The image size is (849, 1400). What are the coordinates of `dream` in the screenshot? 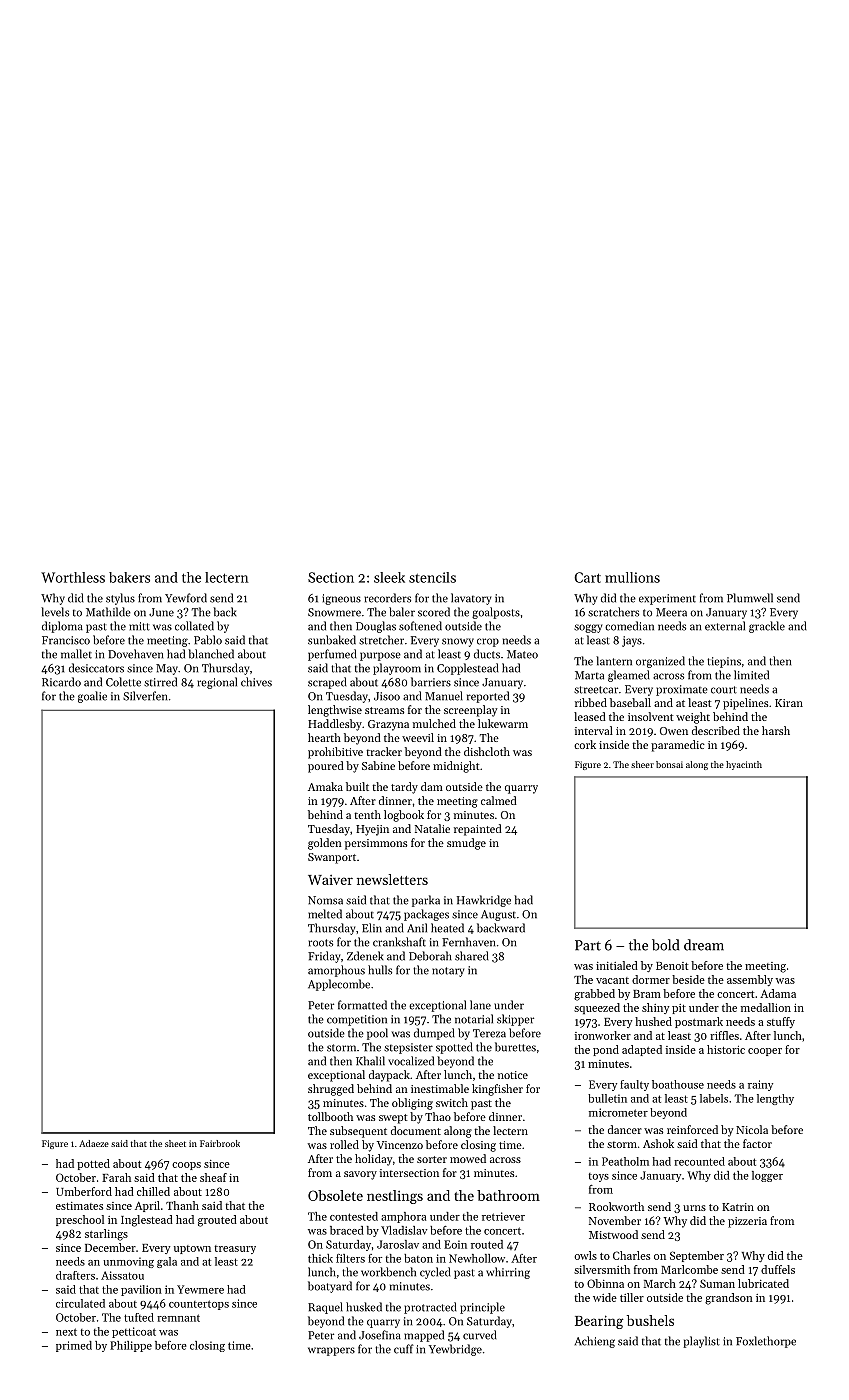 It's located at (704, 945).
